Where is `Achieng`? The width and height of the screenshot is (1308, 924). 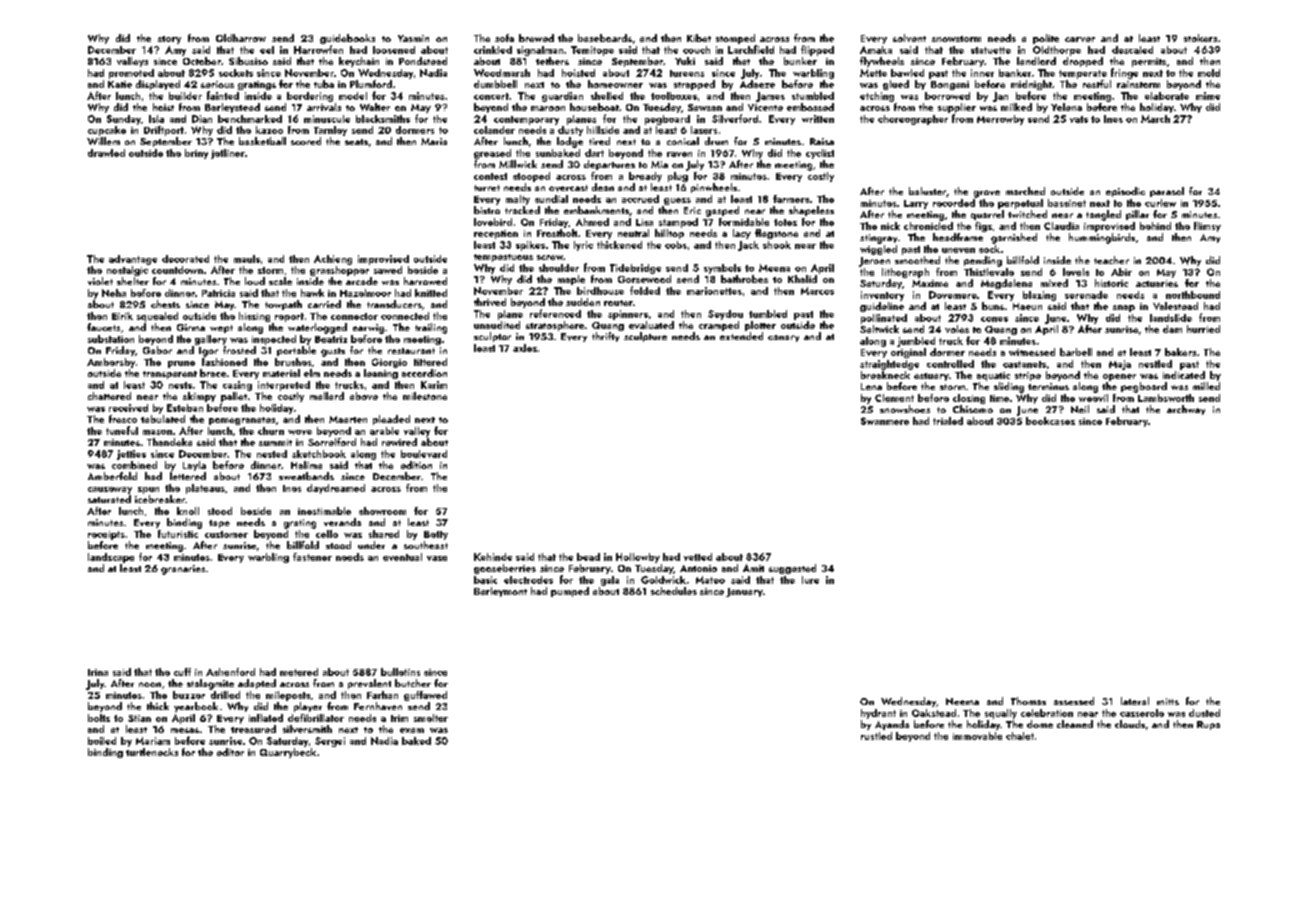
Achieng is located at coordinates (333, 260).
